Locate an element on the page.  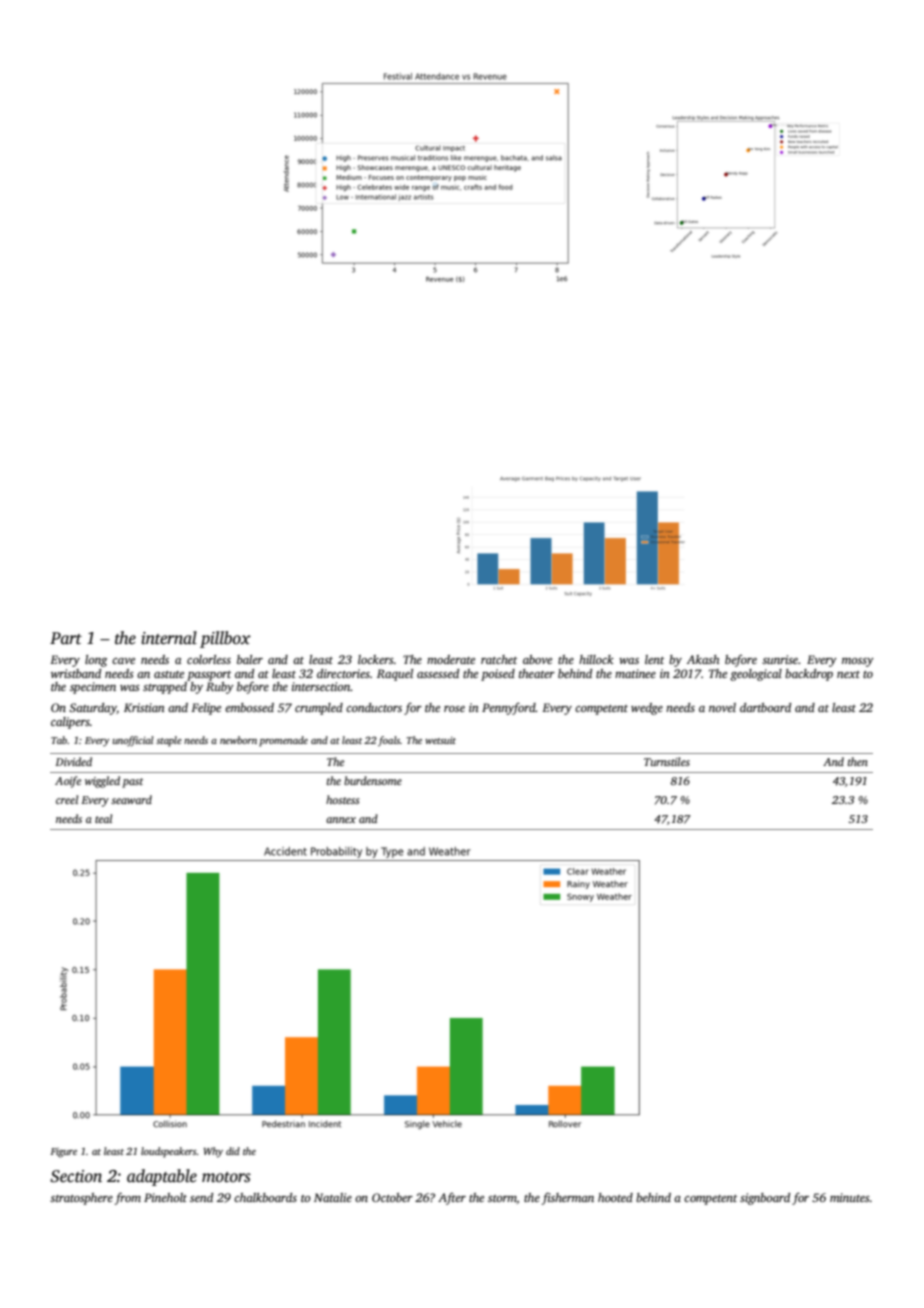
ratchet is located at coordinates (499, 659).
